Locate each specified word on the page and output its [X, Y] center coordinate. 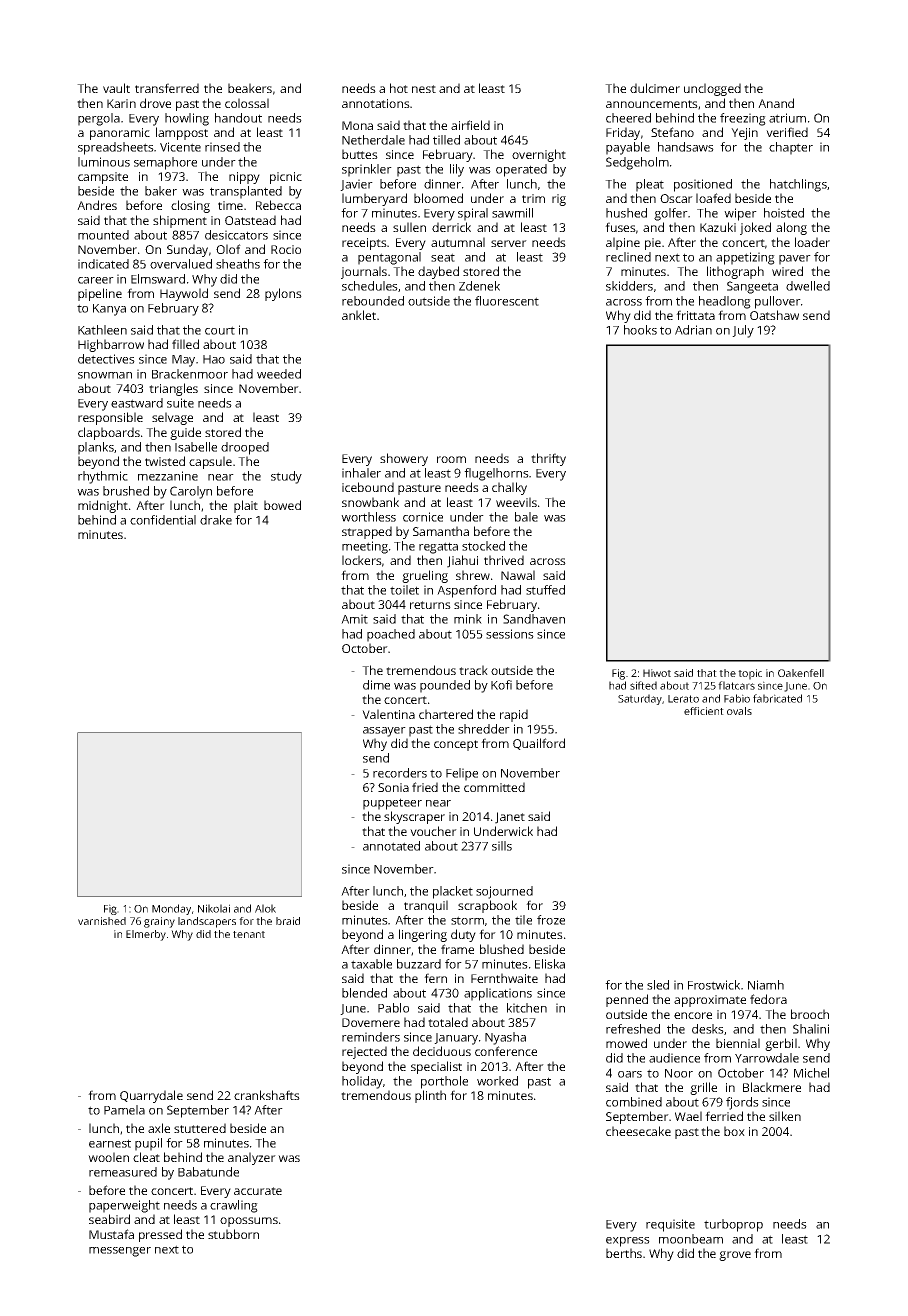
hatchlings [798, 185]
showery [404, 459]
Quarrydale [151, 1096]
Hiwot [657, 673]
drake [216, 520]
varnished [102, 921]
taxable [371, 964]
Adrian [693, 330]
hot [399, 88]
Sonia [393, 787]
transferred [167, 88]
